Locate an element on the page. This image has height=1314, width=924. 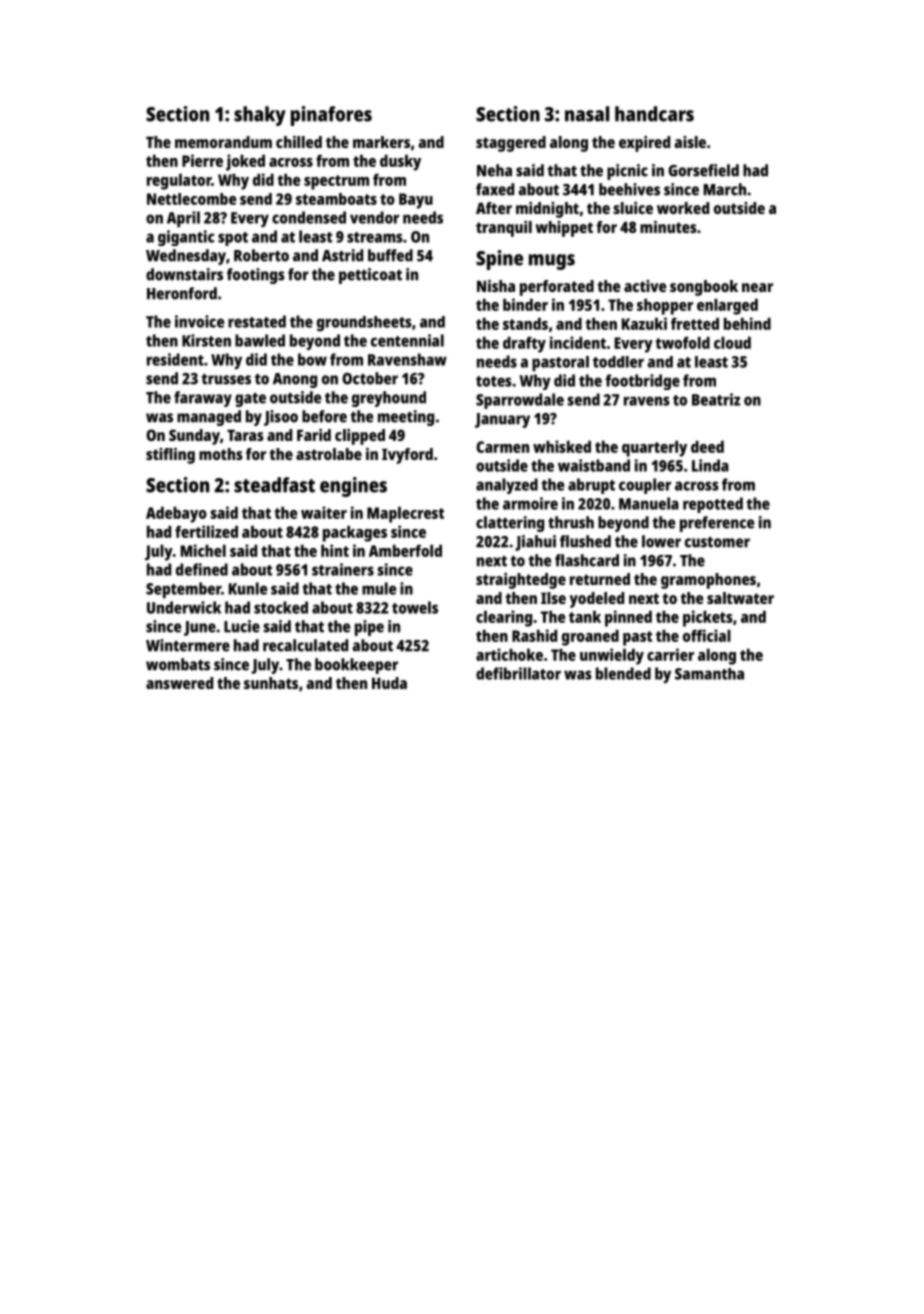
shopper is located at coordinates (665, 307).
